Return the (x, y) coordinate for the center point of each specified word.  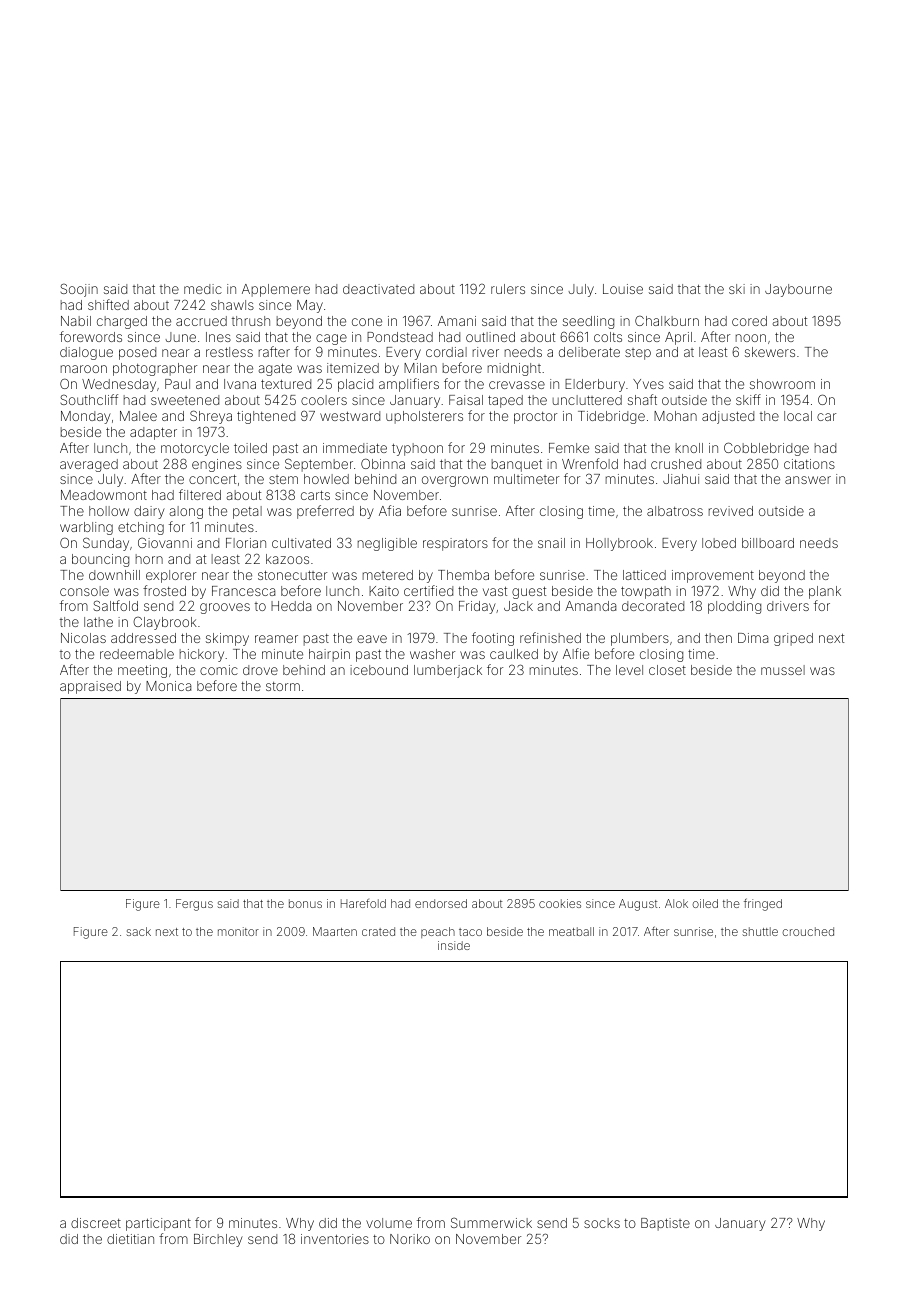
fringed (763, 904)
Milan (420, 368)
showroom (782, 384)
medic (203, 289)
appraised (90, 687)
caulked (514, 654)
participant (158, 1224)
